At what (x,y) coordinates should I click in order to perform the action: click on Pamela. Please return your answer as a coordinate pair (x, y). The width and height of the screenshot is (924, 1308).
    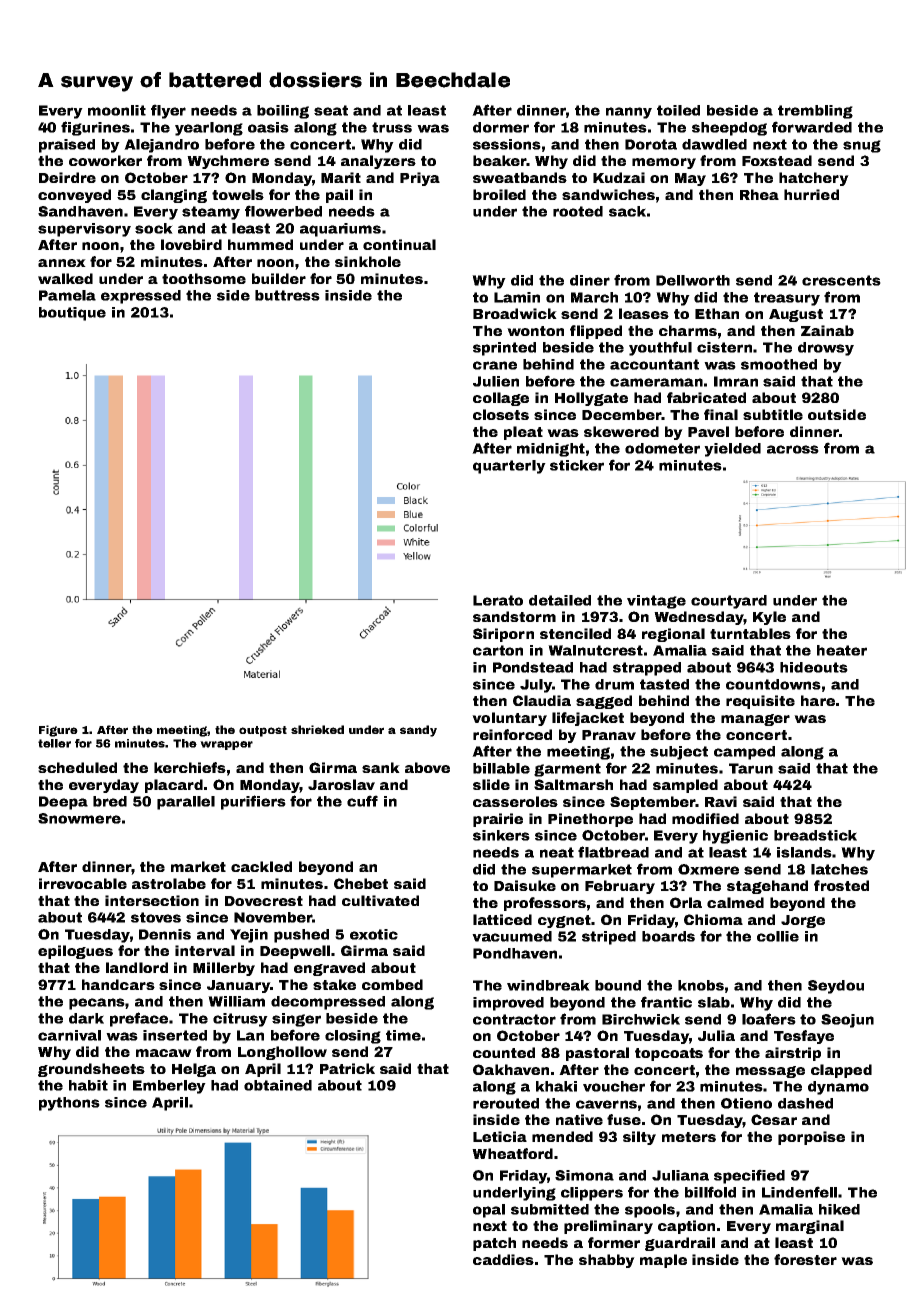
    Looking at the image, I should click on (67, 295).
